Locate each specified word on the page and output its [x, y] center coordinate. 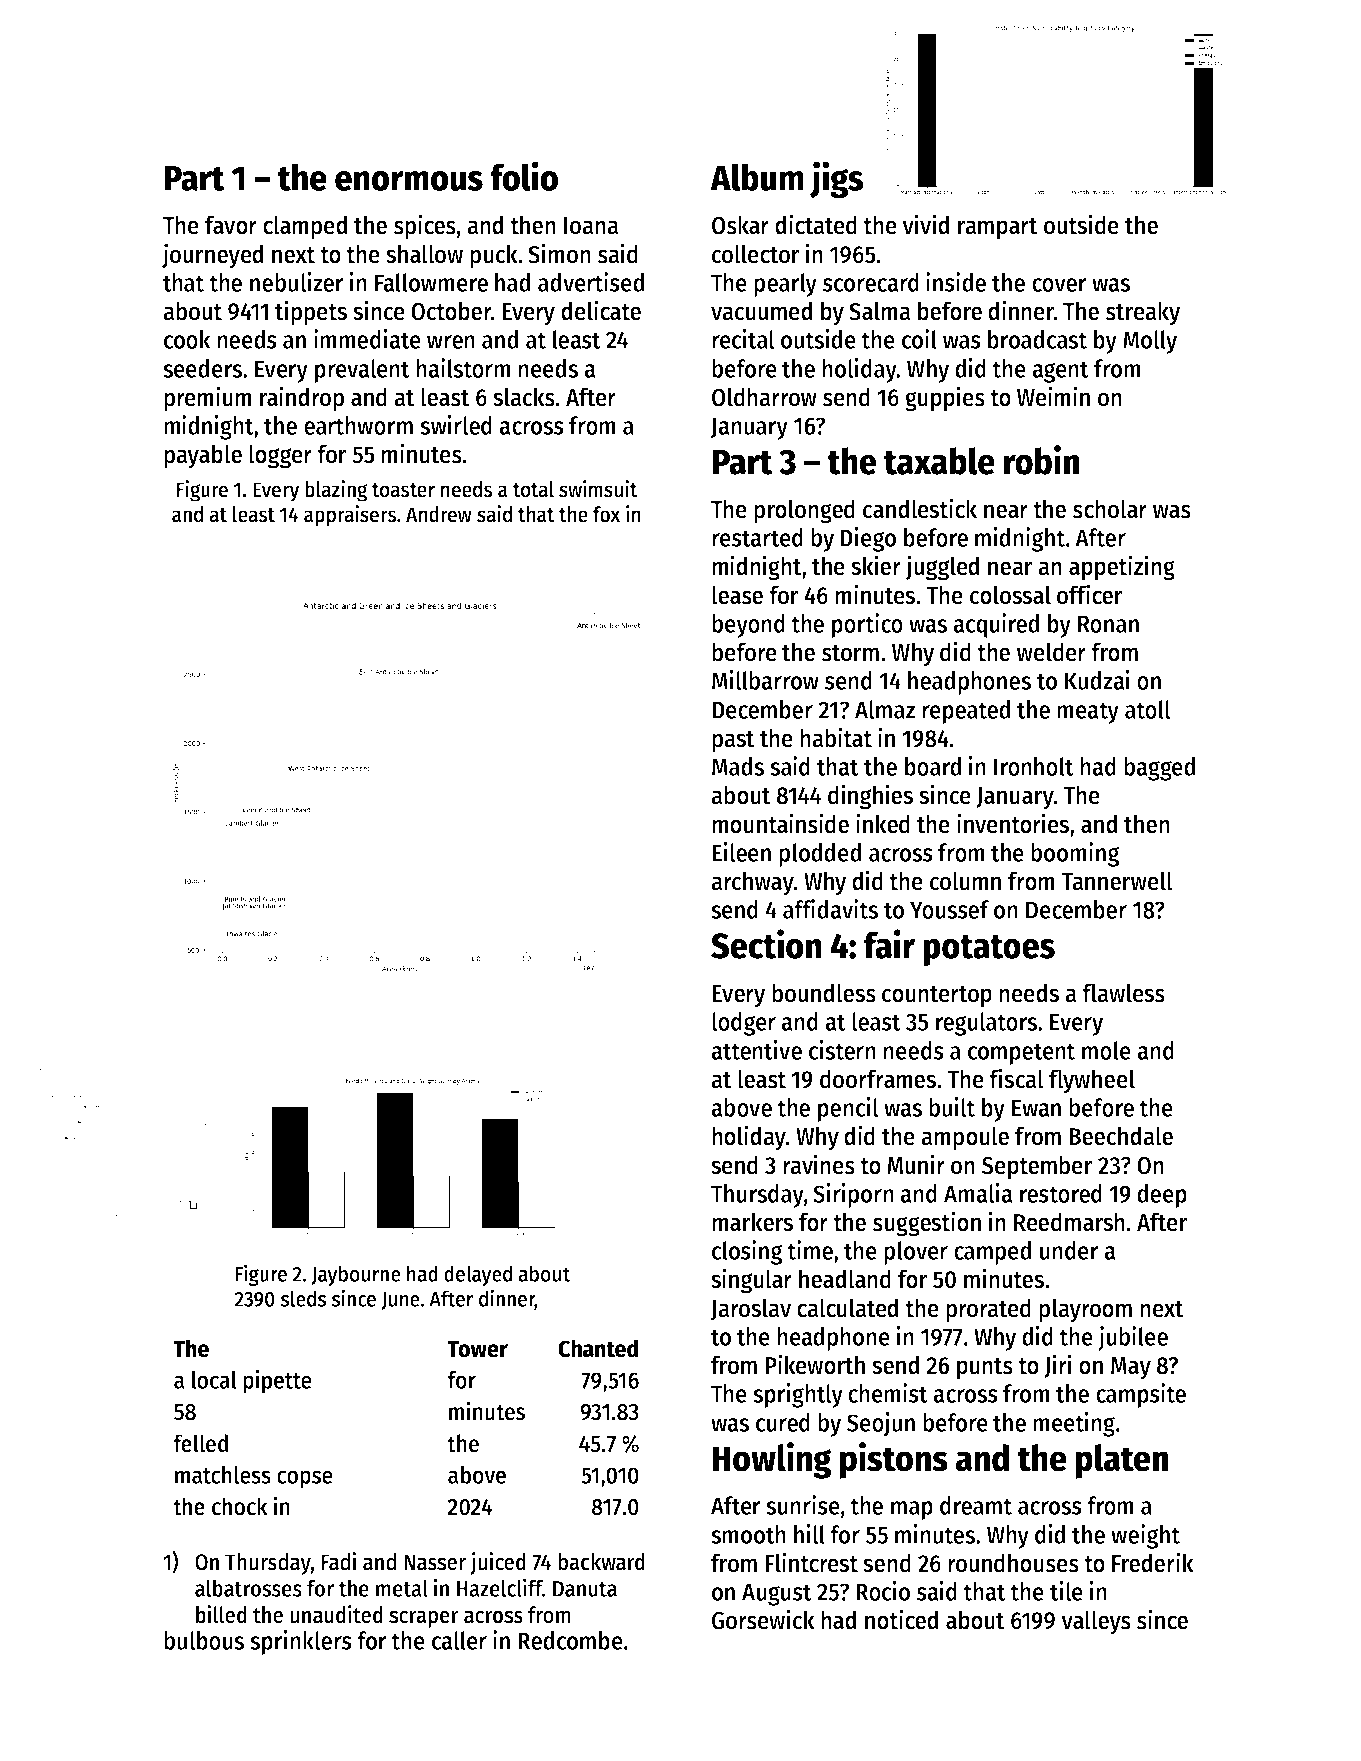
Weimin [1053, 396]
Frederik [1153, 1562]
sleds [303, 1298]
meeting [1074, 1424]
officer [1090, 594]
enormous [409, 181]
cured [783, 1422]
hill [809, 1534]
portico [867, 625]
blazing [336, 491]
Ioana [591, 226]
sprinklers [301, 1642]
